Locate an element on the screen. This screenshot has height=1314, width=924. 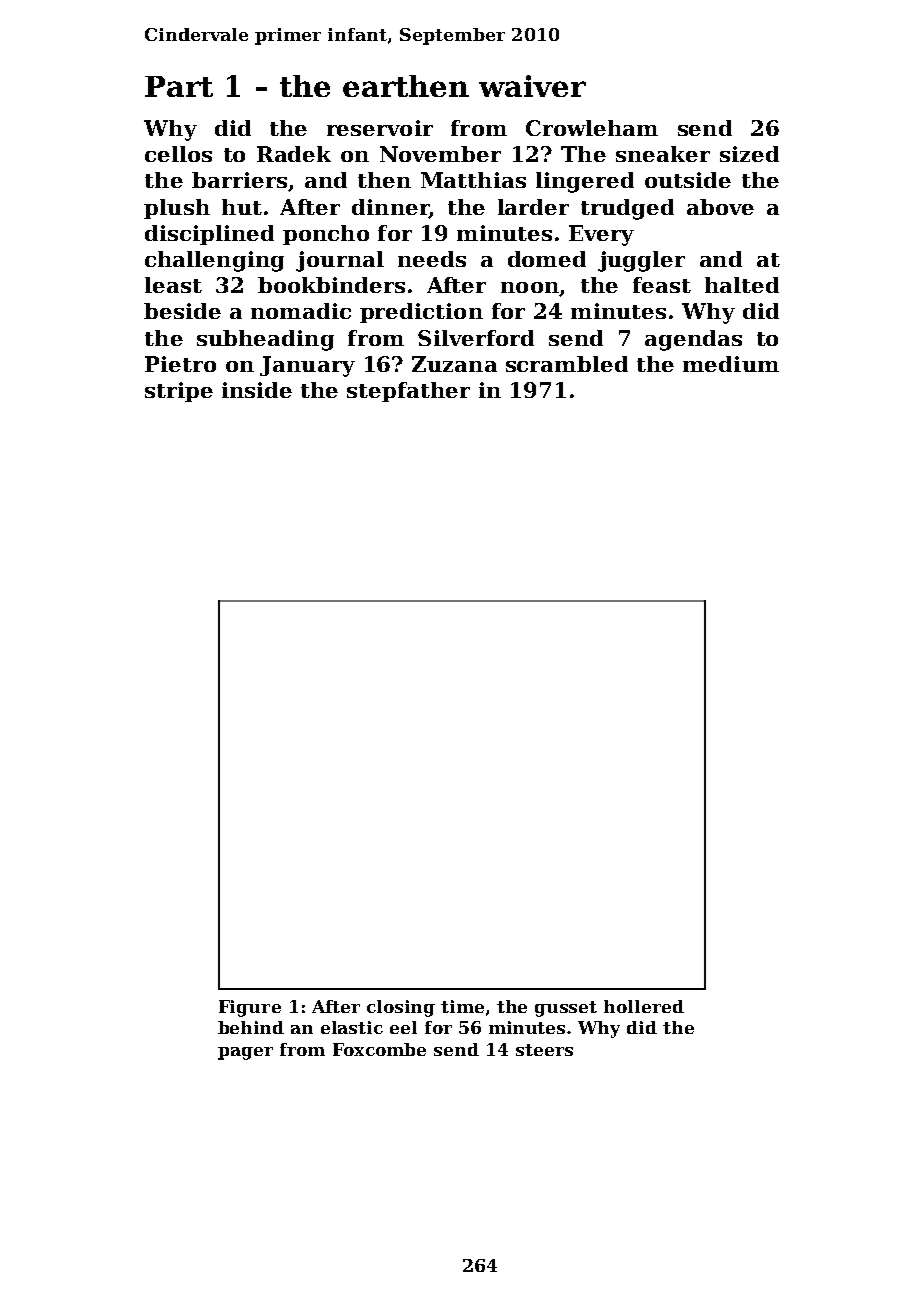
behind is located at coordinates (251, 1027).
